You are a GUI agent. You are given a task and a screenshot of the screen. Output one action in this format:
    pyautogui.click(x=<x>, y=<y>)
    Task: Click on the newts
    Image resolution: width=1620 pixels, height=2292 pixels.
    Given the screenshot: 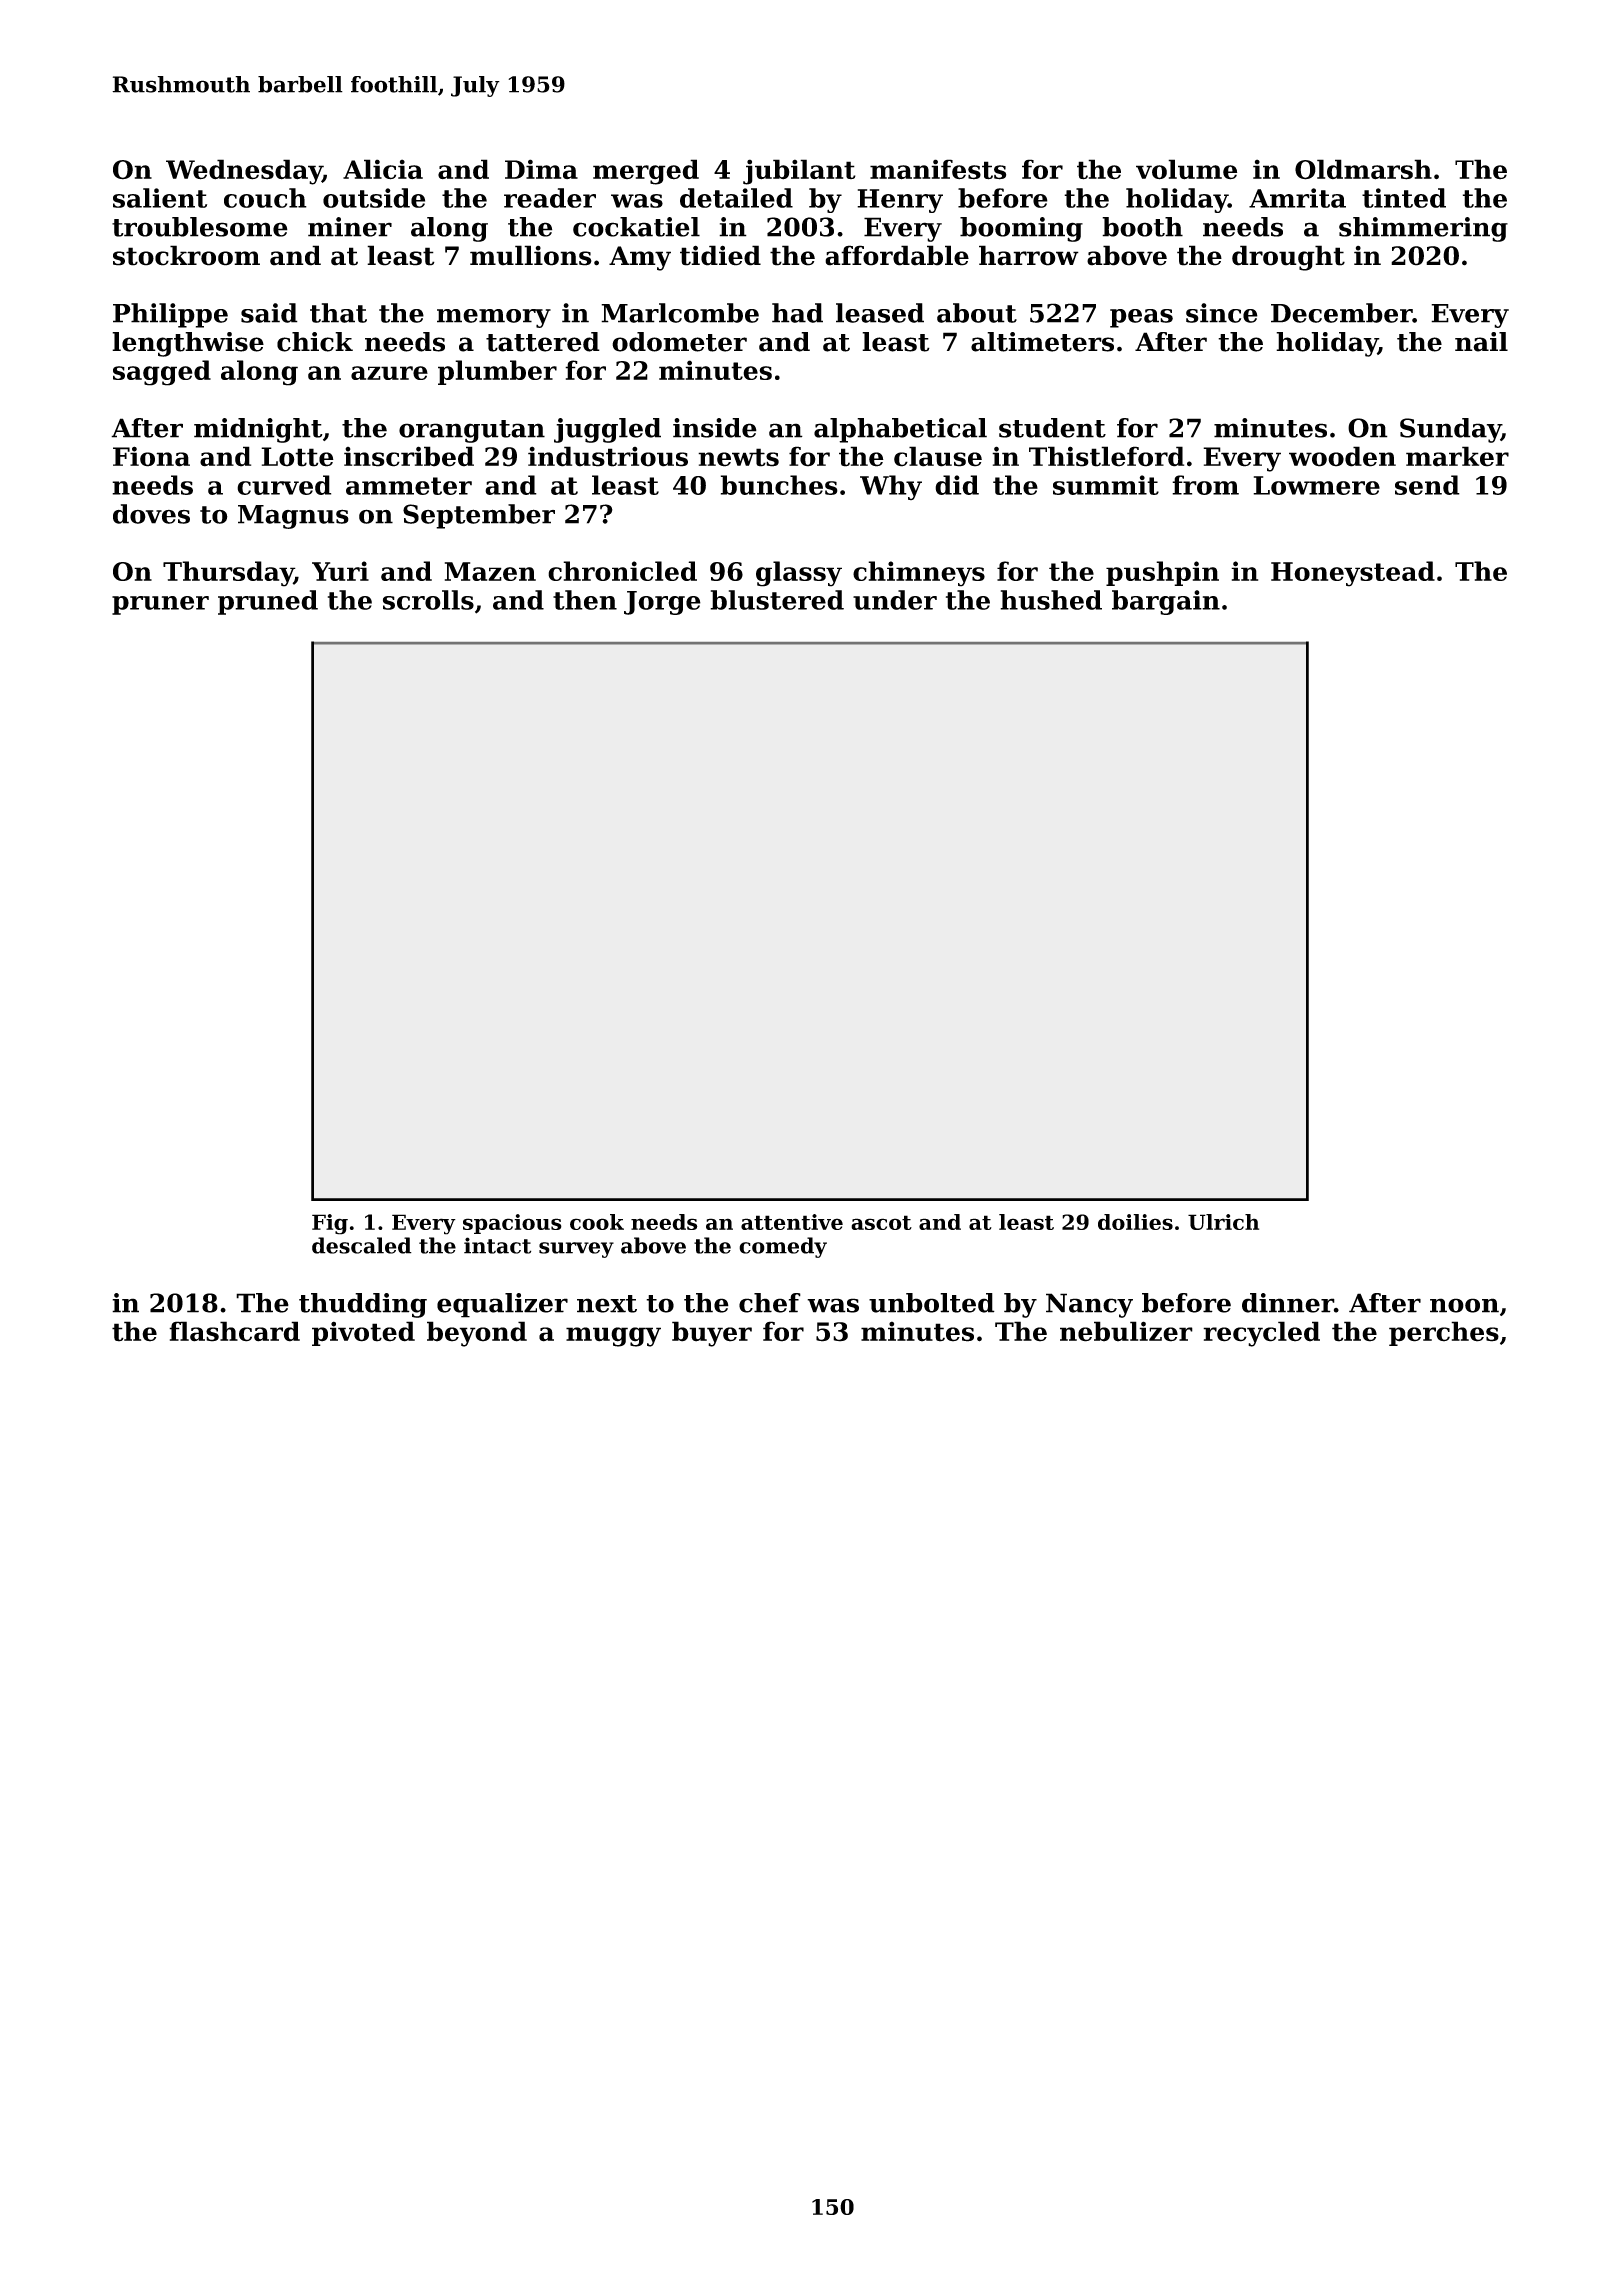 What is the action you would take?
    pyautogui.click(x=738, y=457)
